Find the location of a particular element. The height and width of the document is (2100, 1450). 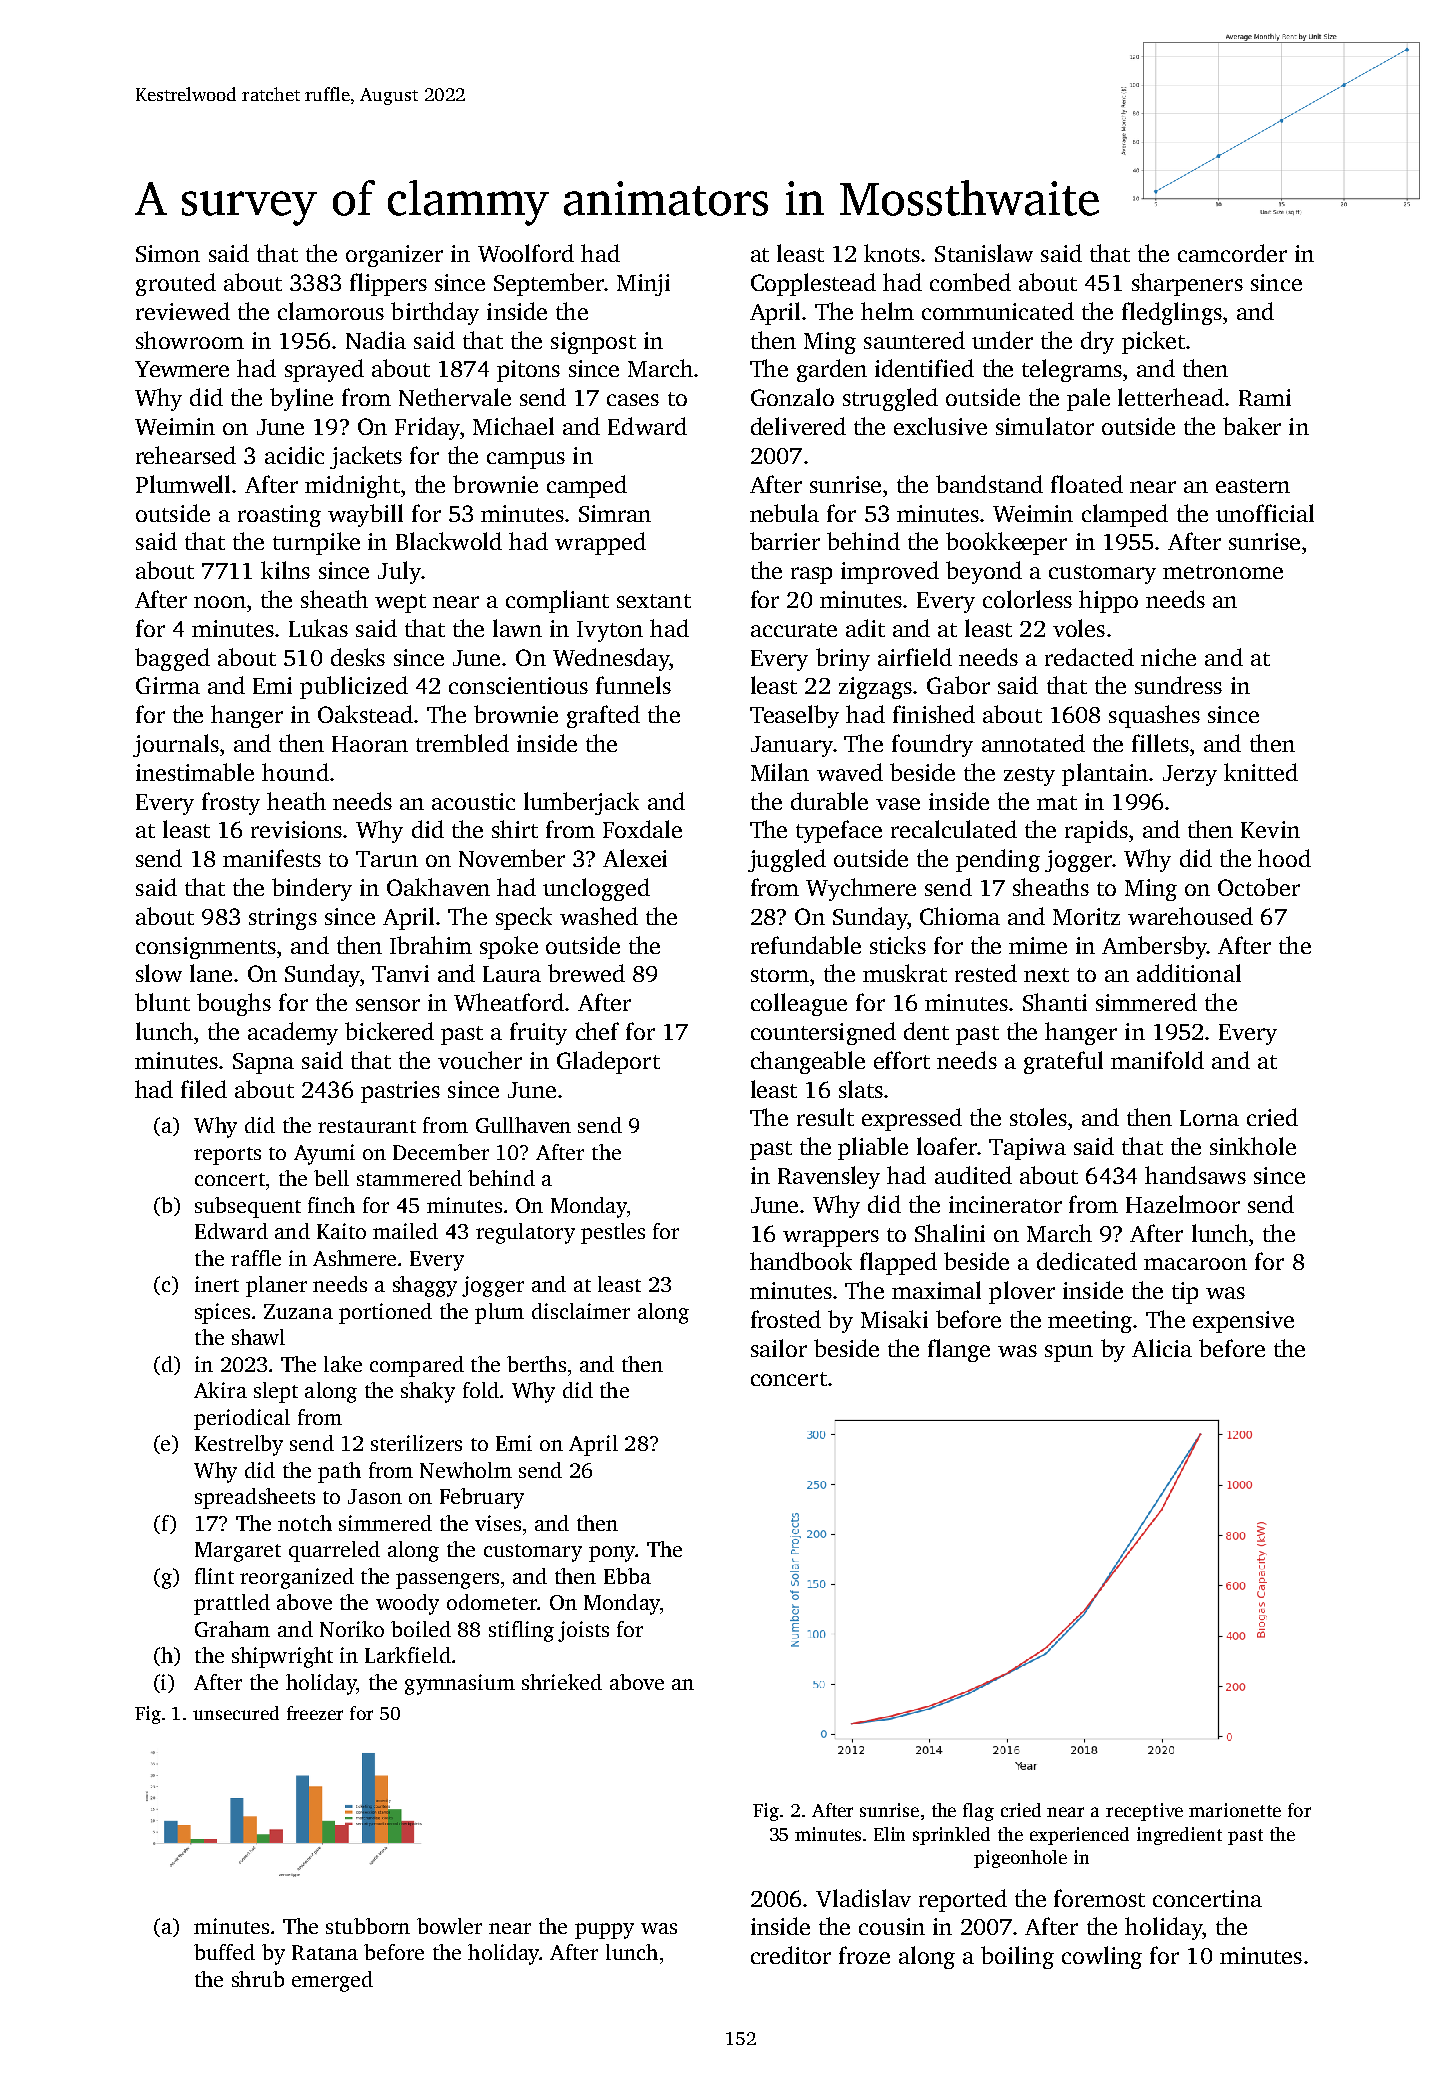

spun is located at coordinates (1069, 1353).
